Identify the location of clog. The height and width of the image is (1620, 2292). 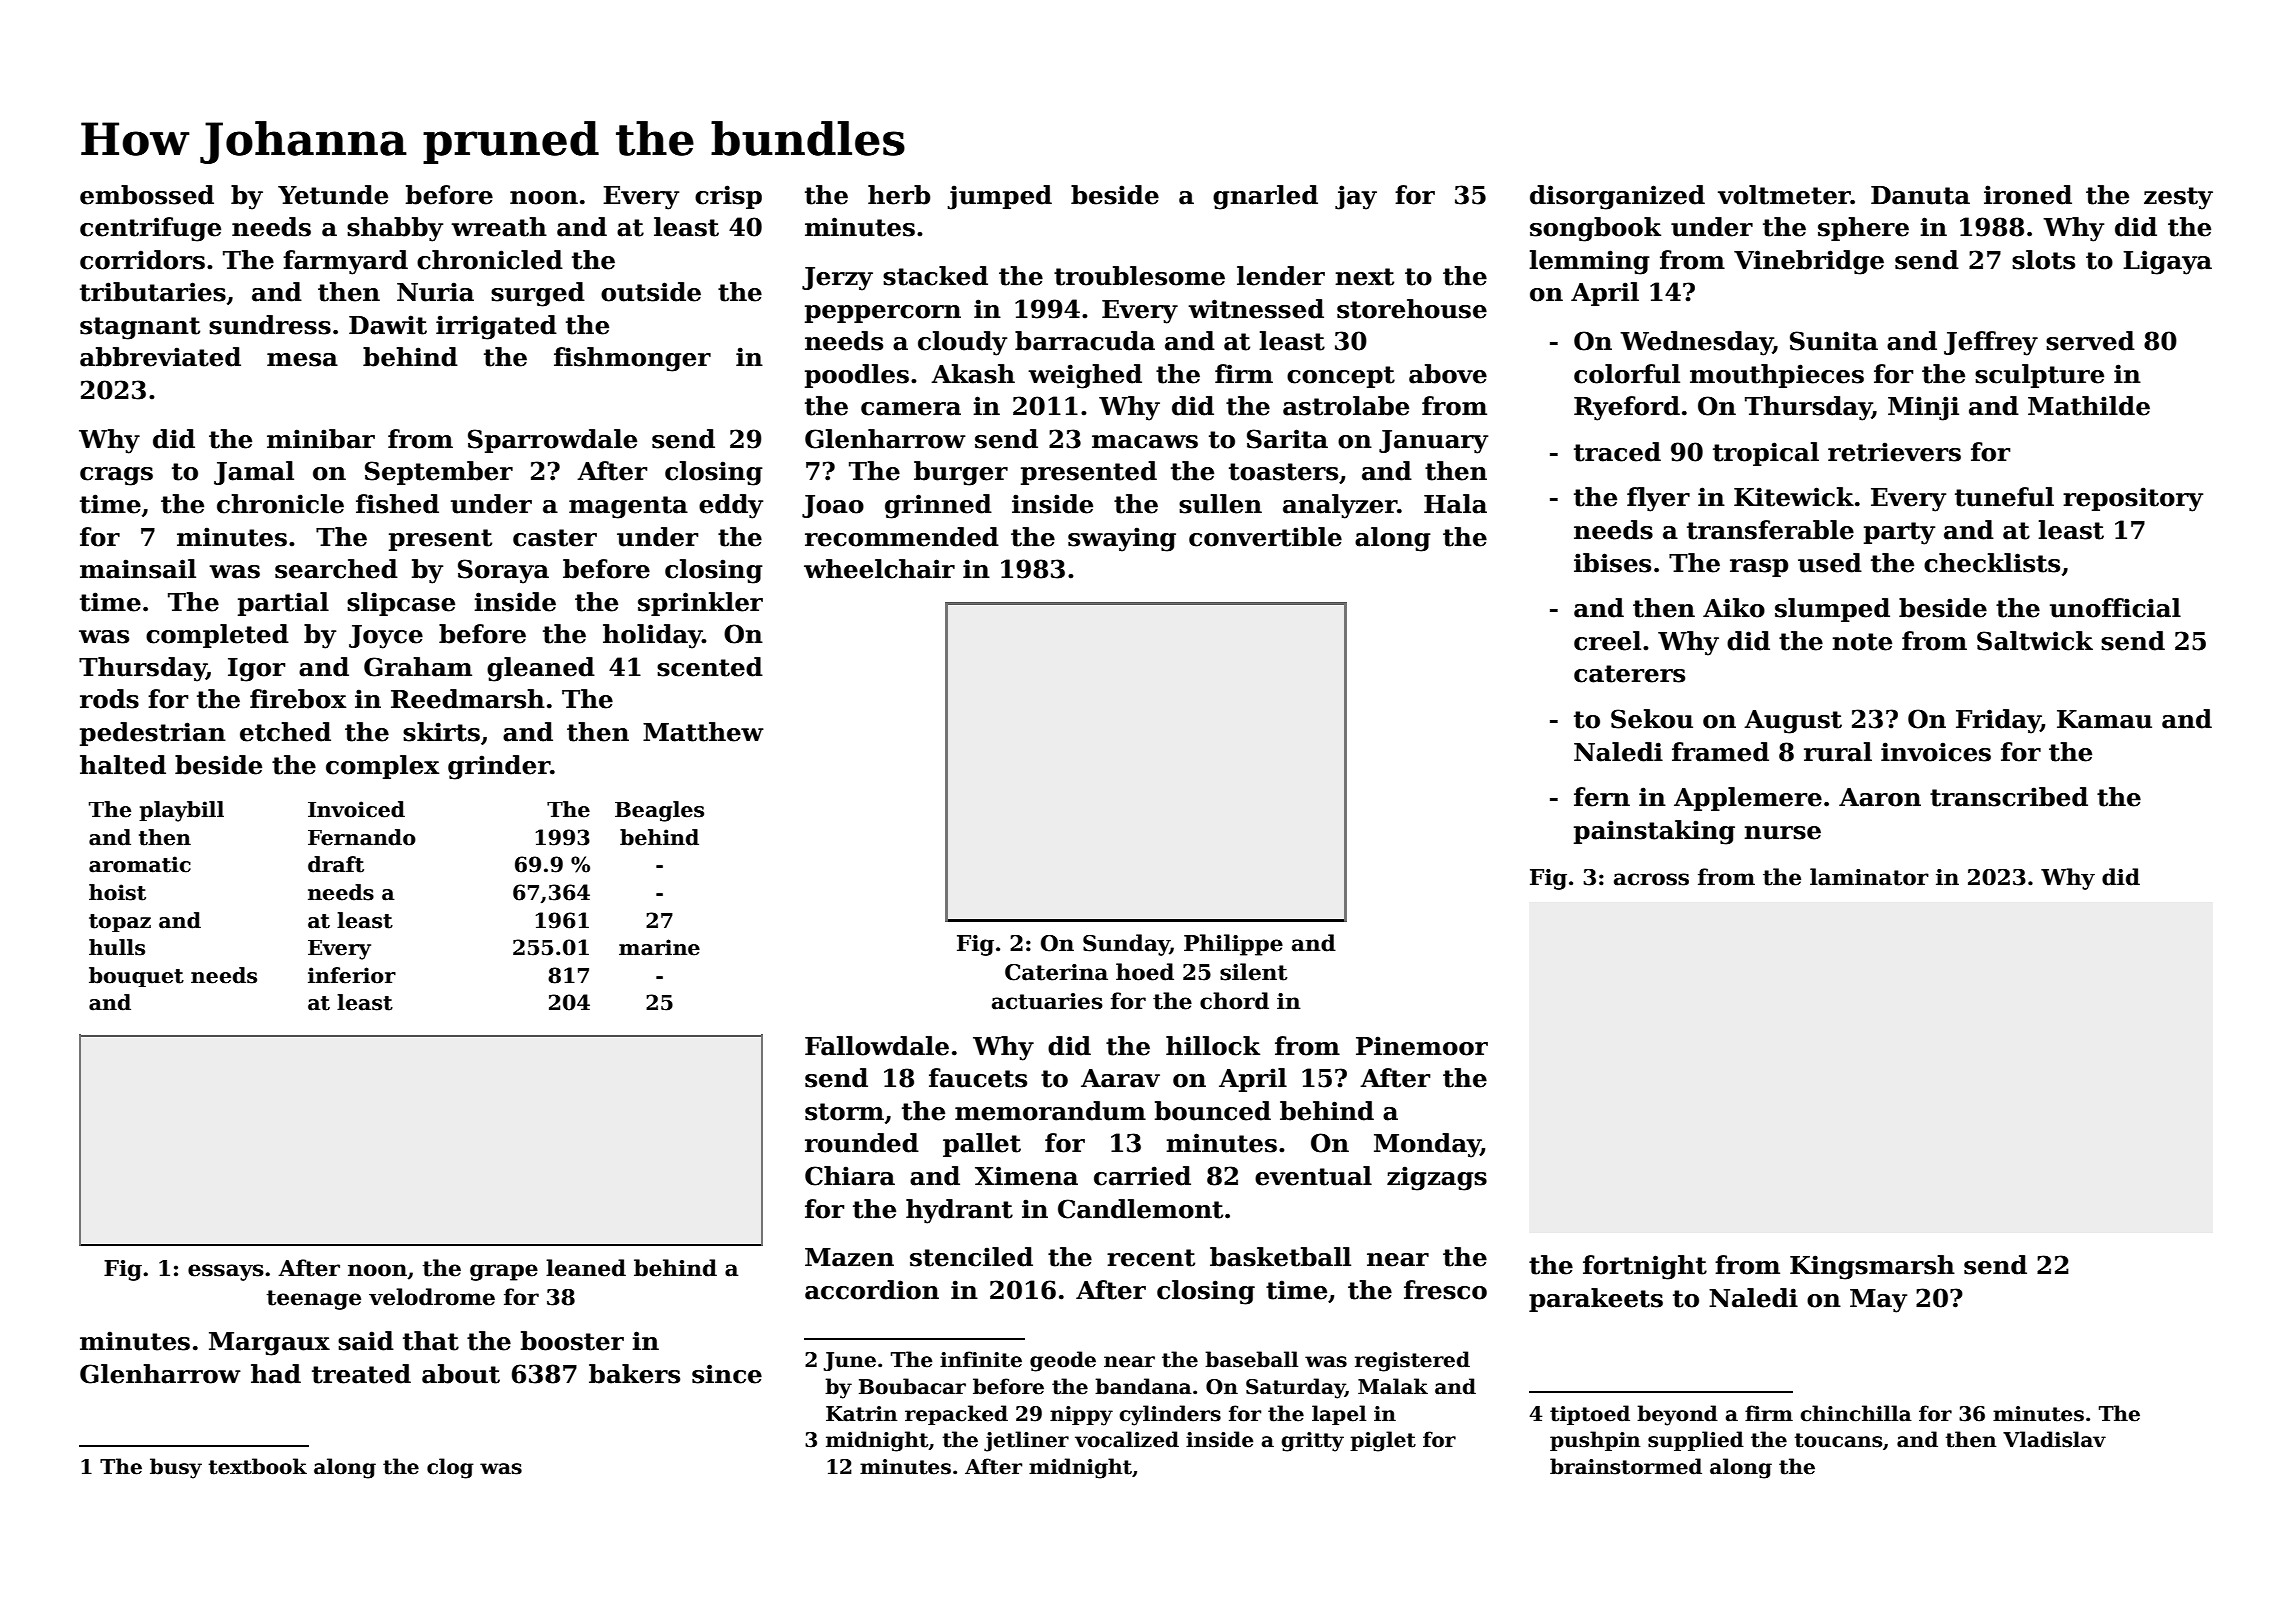
(450, 1468).
